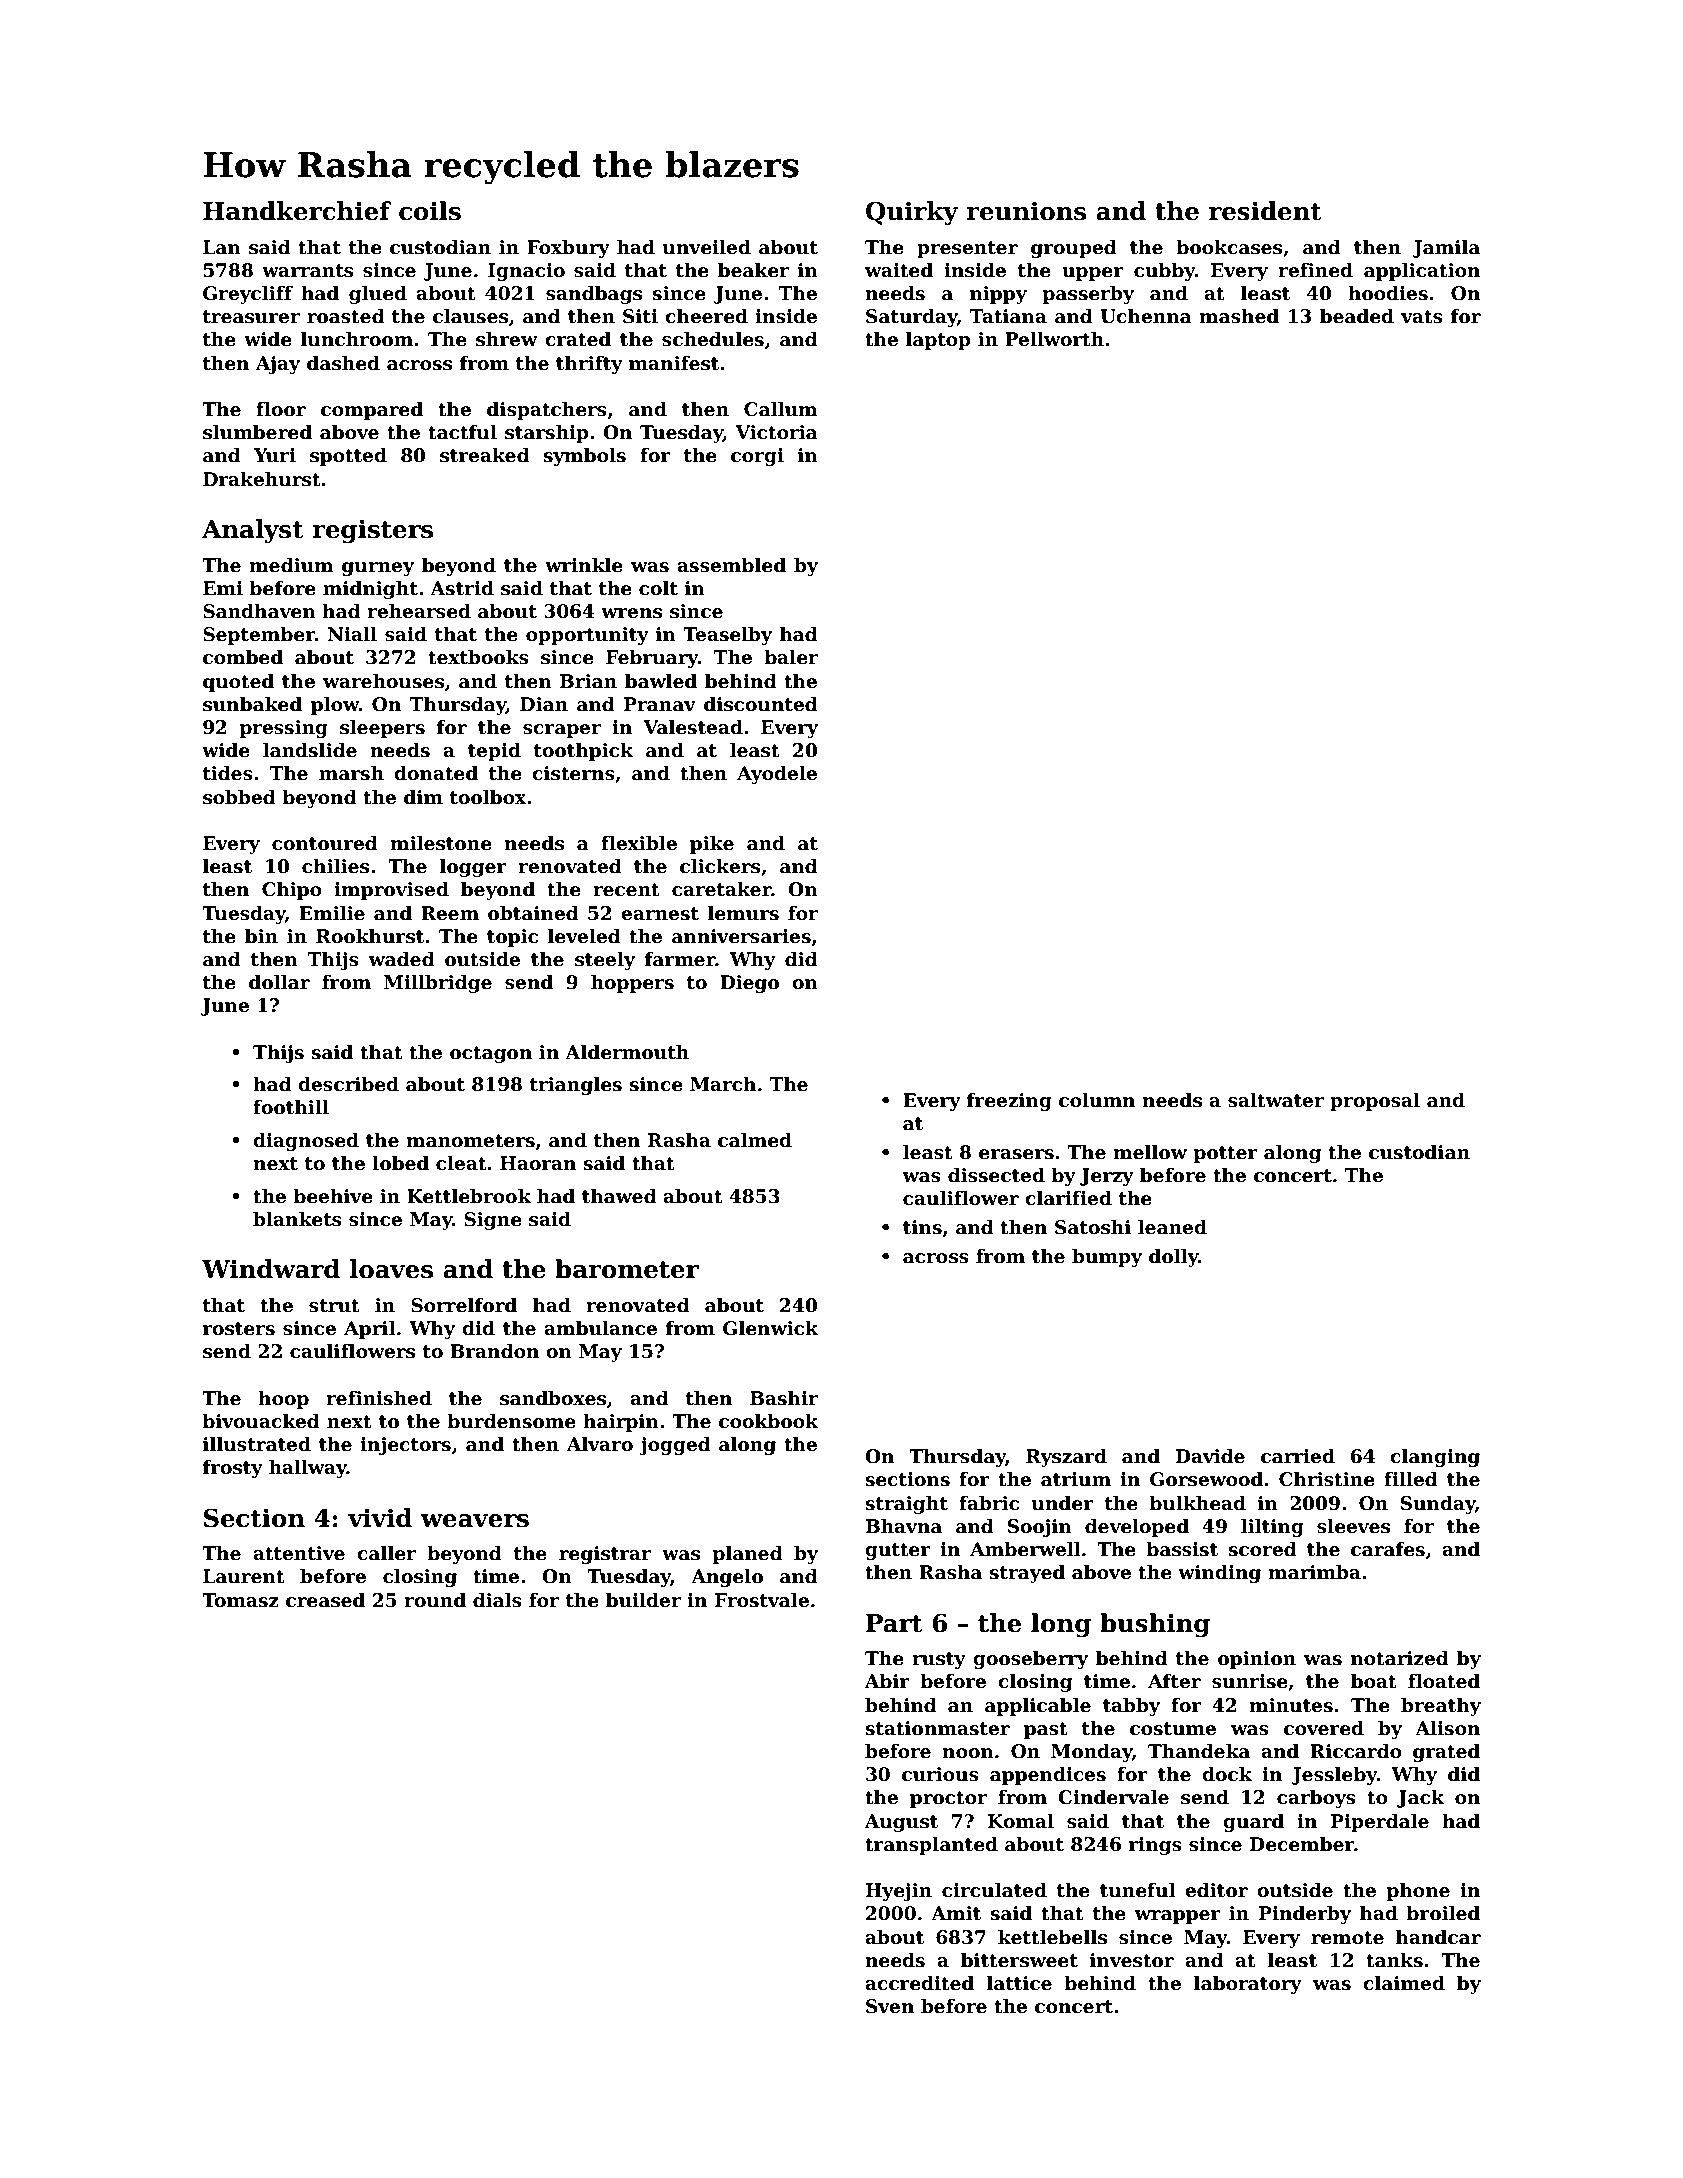  What do you see at coordinates (748, 1554) in the image?
I see `planed` at bounding box center [748, 1554].
